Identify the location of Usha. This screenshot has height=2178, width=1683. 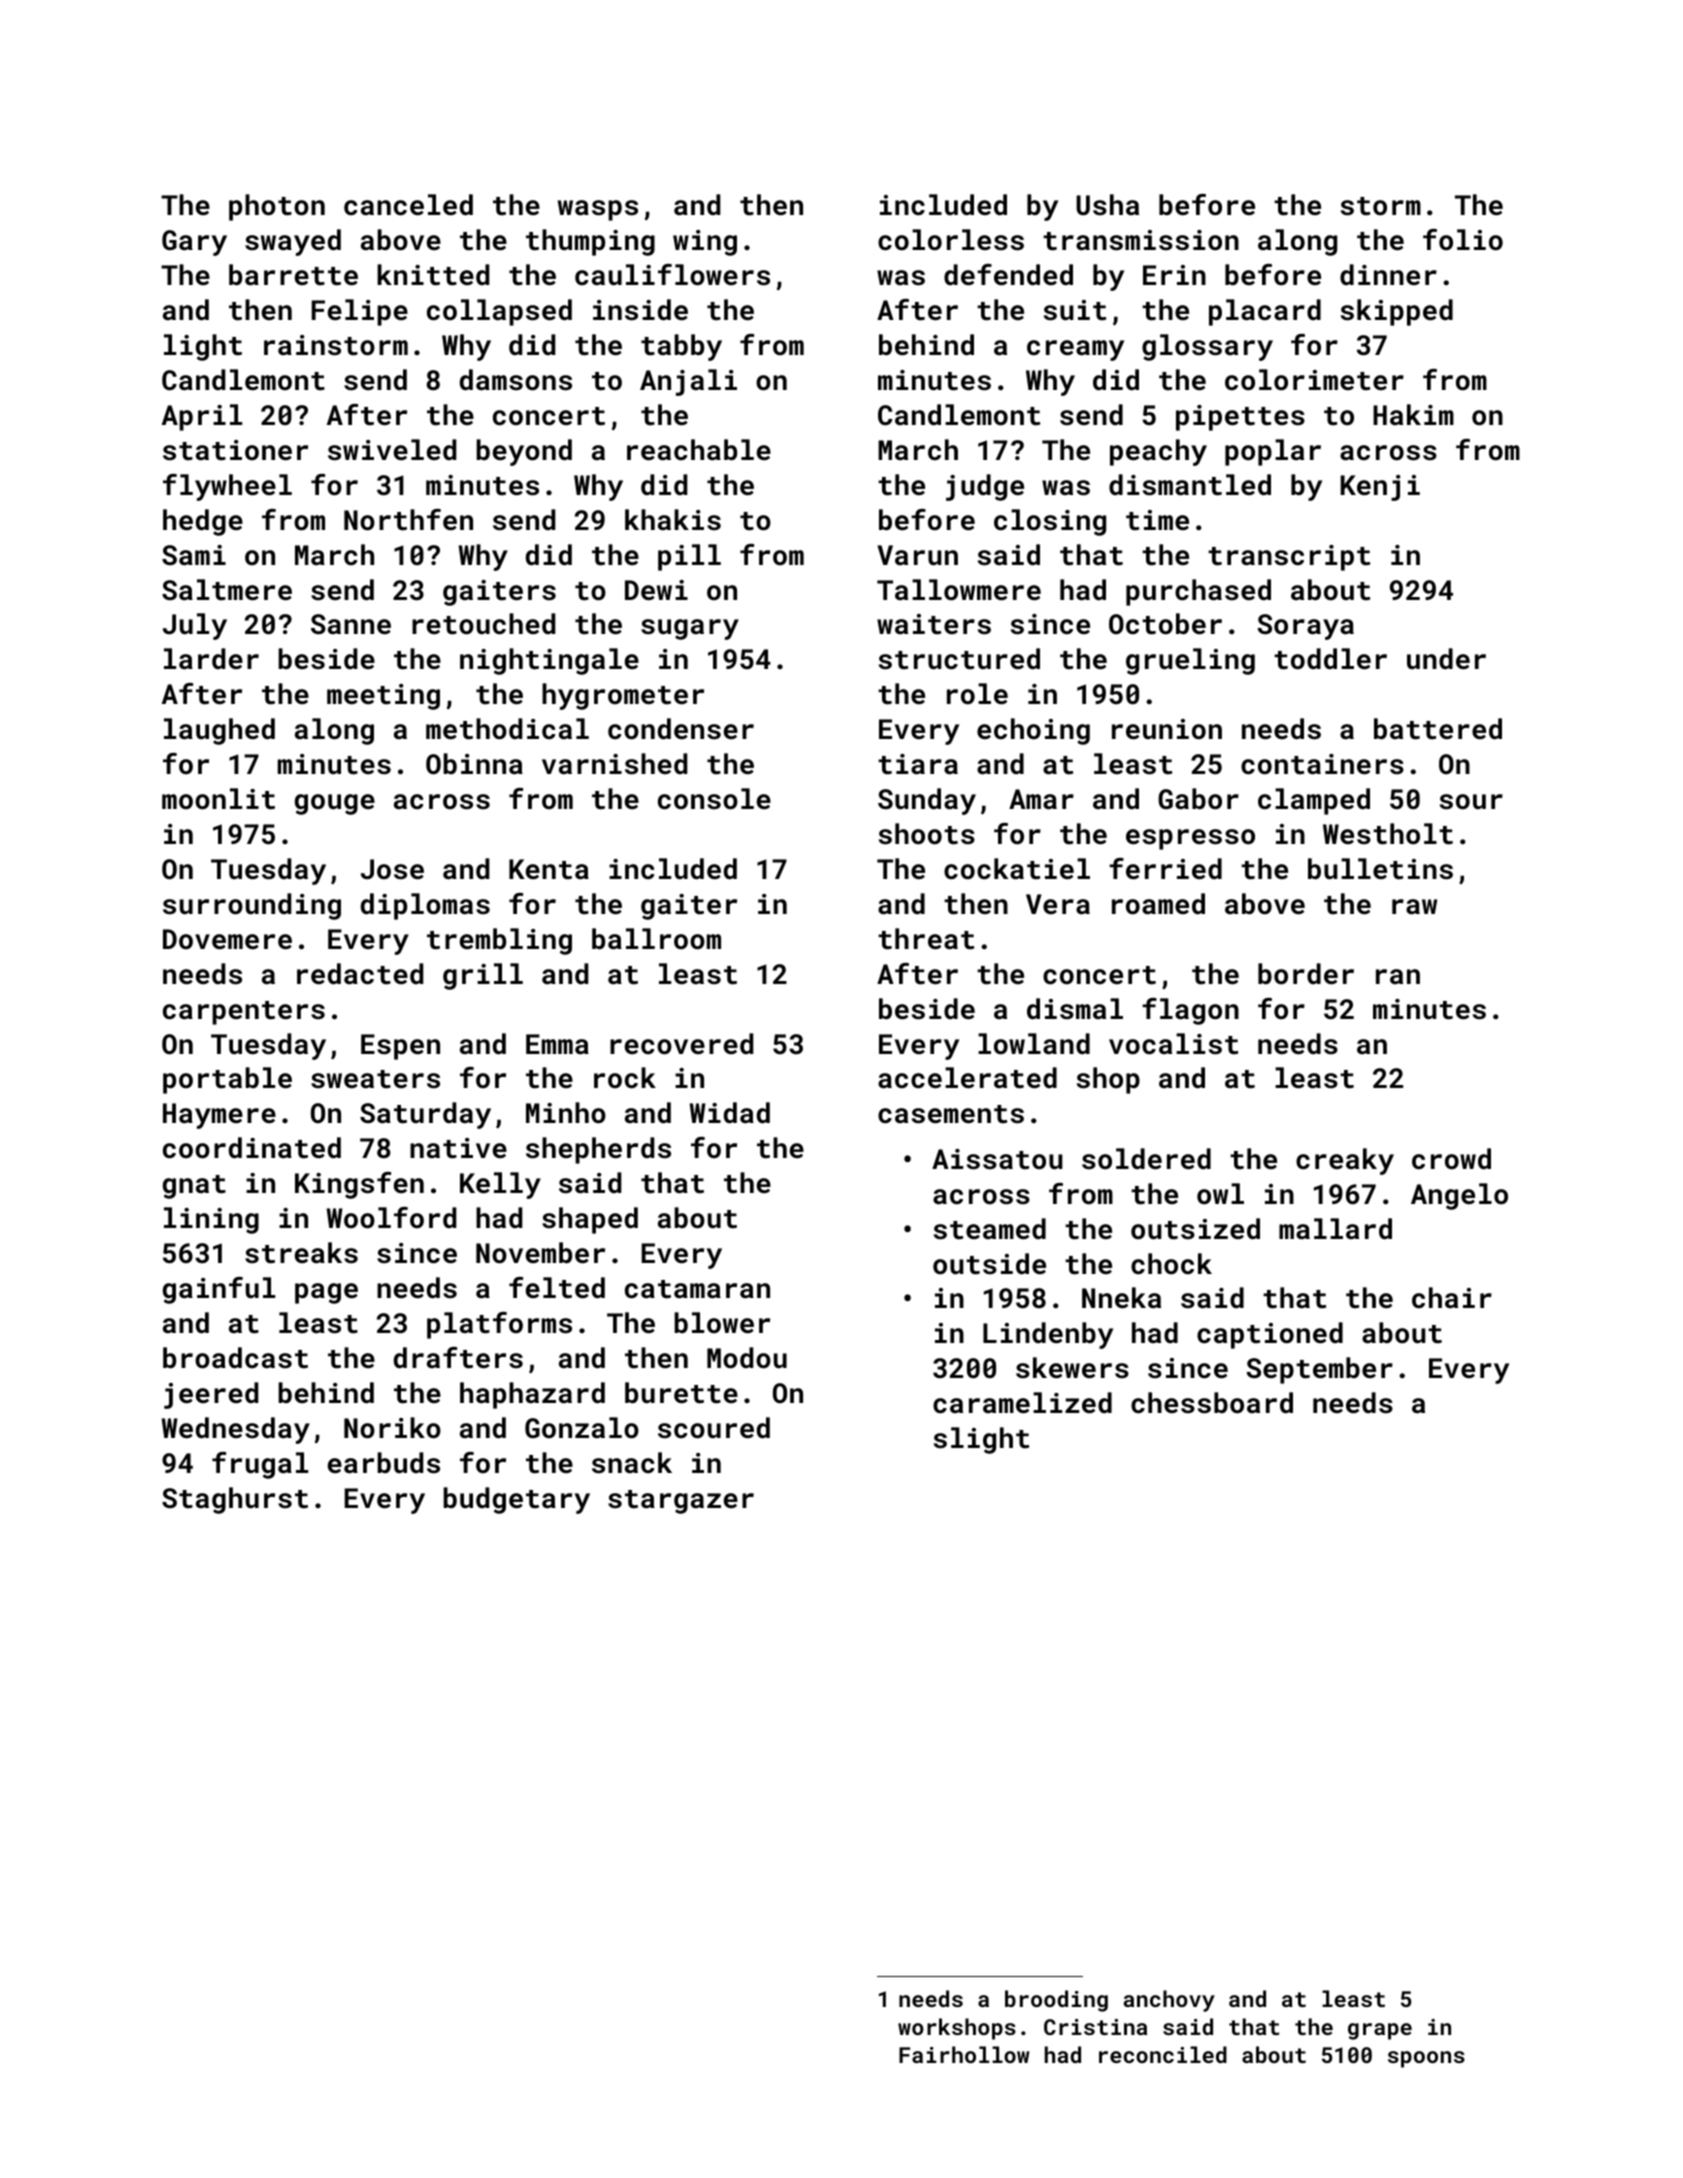
(1107, 205).
